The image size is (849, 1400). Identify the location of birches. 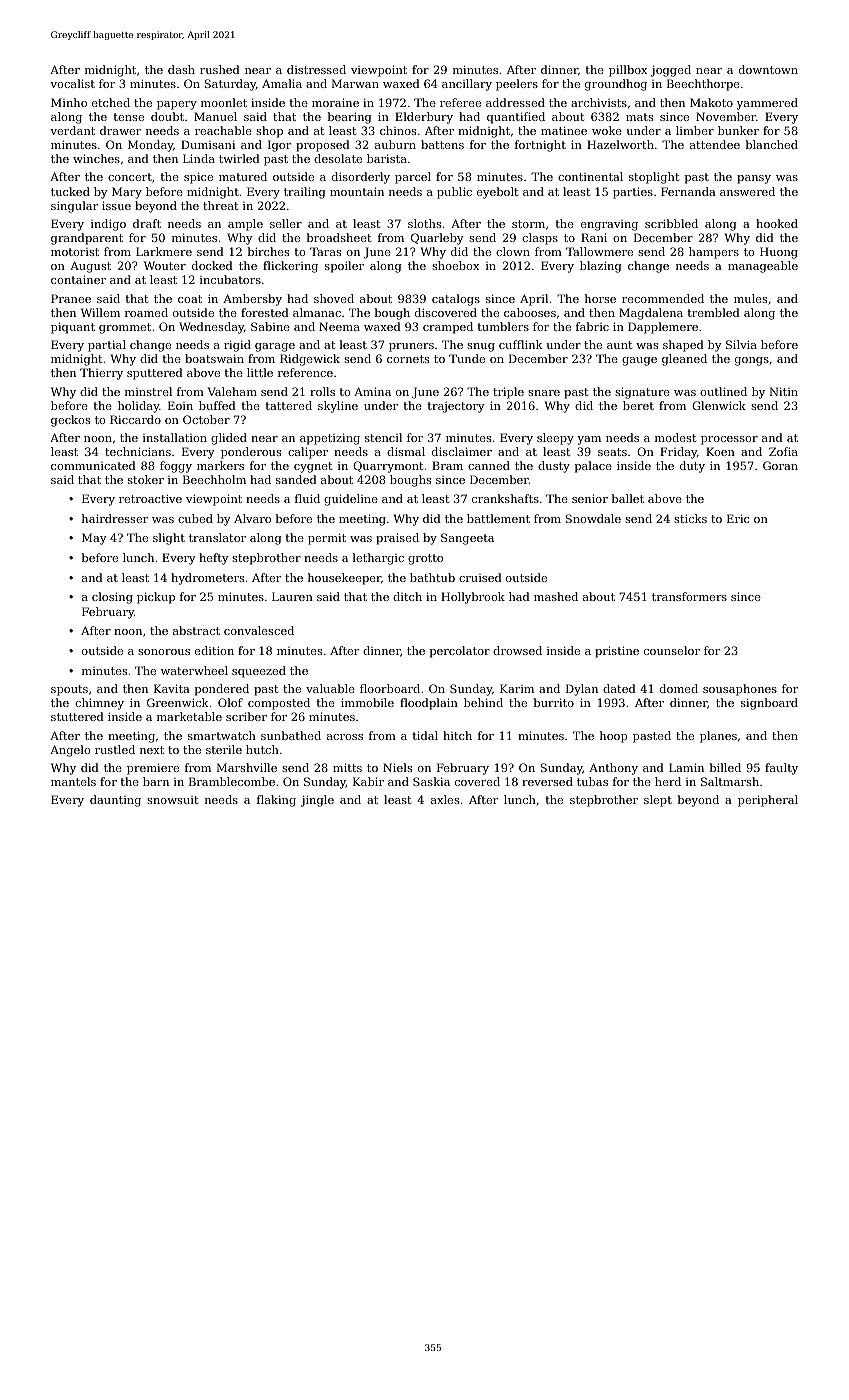
(268, 251).
